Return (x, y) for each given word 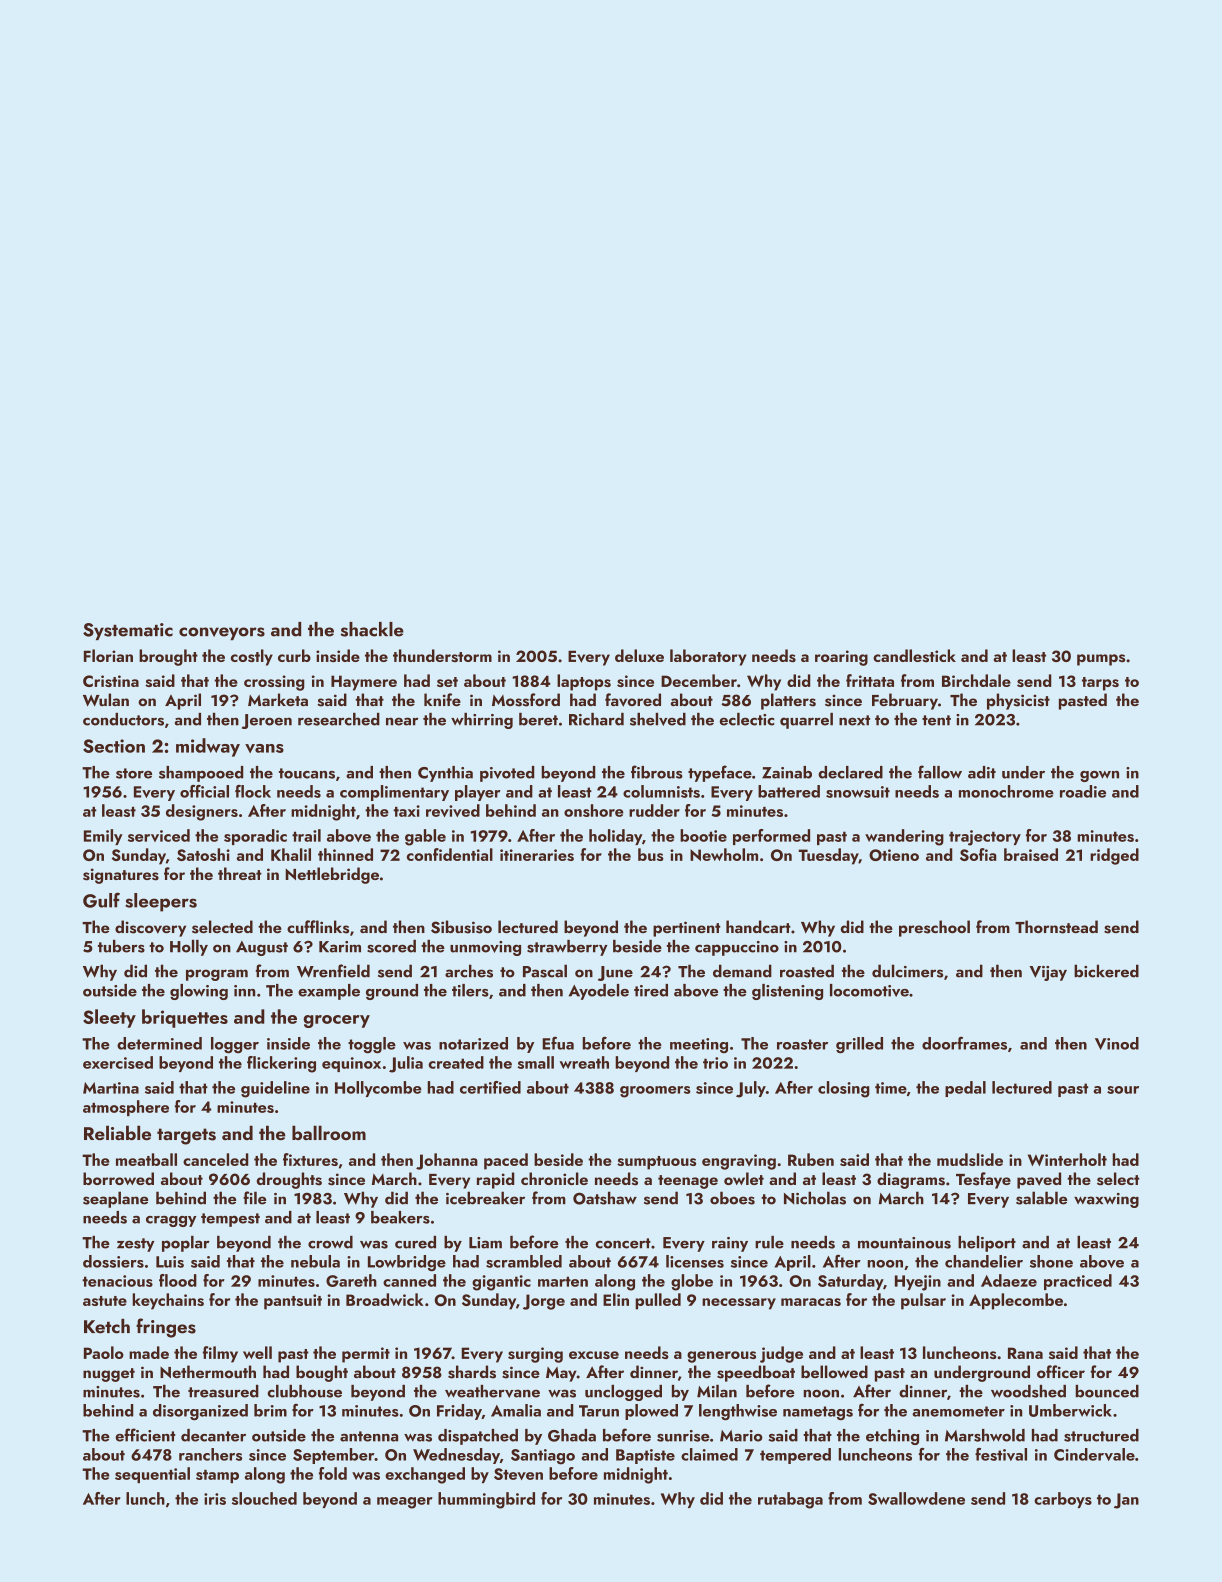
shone (1051, 1261)
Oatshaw (605, 1198)
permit (366, 1355)
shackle (372, 629)
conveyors (222, 633)
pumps (1101, 660)
